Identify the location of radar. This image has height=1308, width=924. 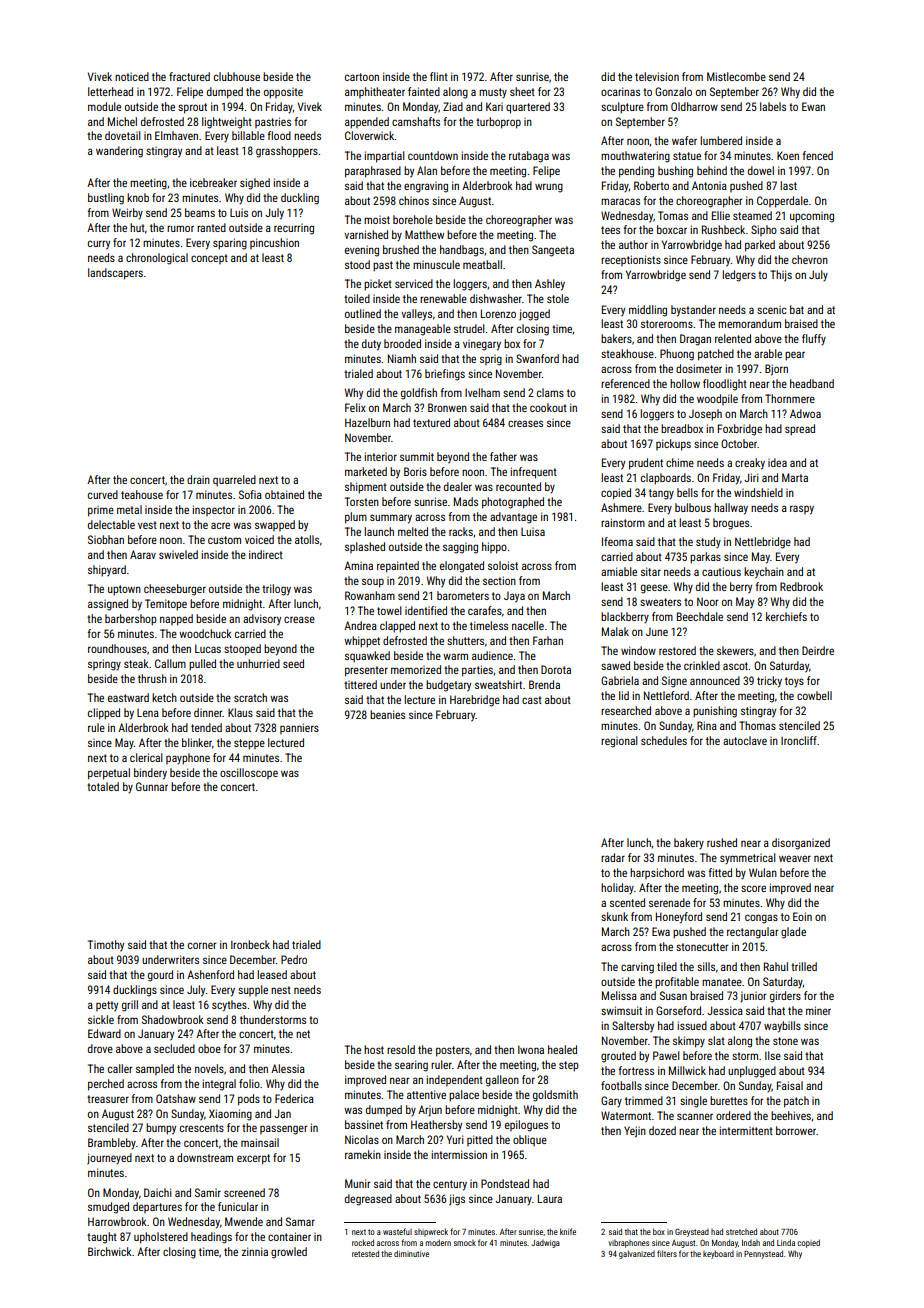
(613, 857).
